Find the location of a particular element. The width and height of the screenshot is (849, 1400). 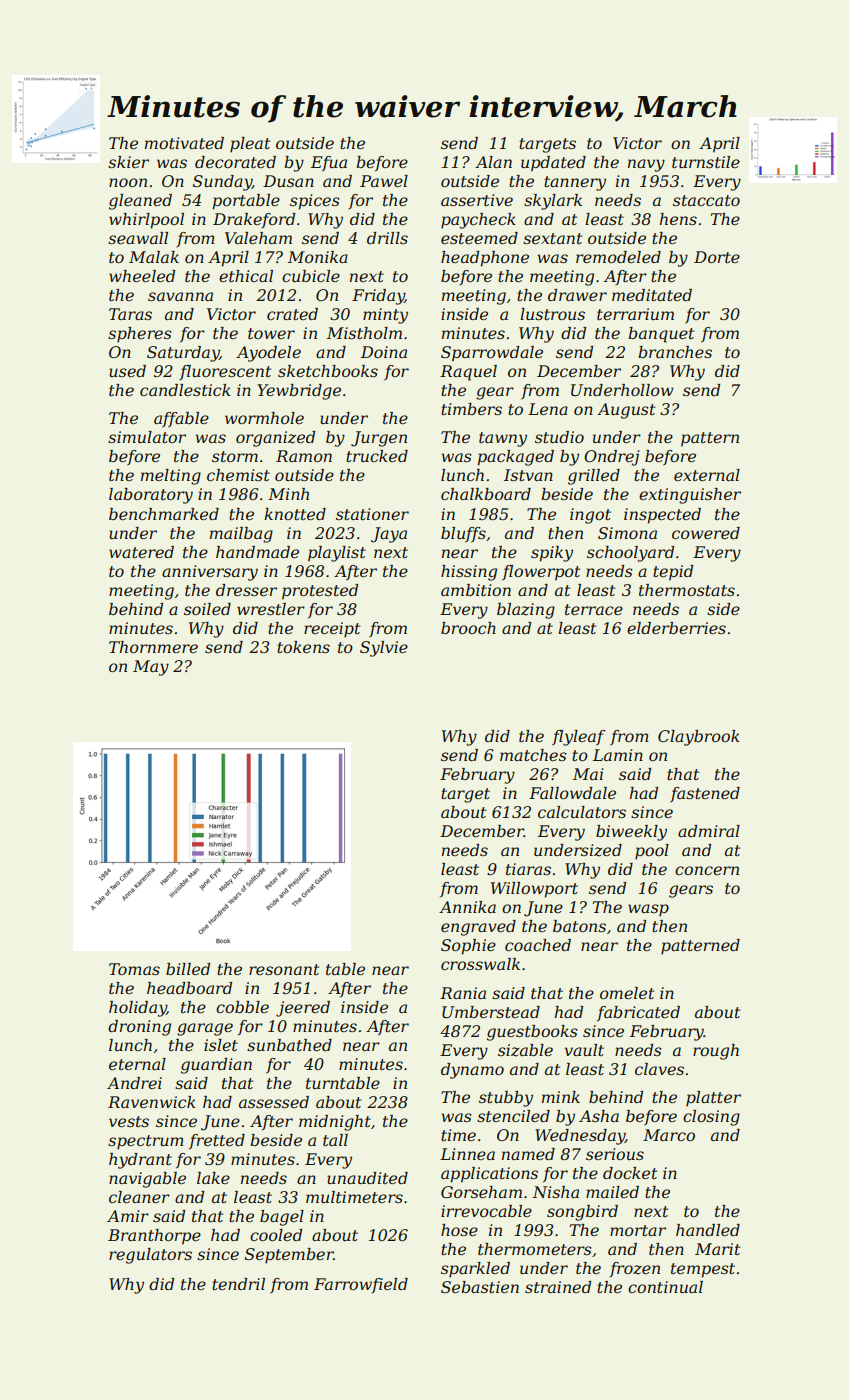

vault is located at coordinates (584, 1050).
